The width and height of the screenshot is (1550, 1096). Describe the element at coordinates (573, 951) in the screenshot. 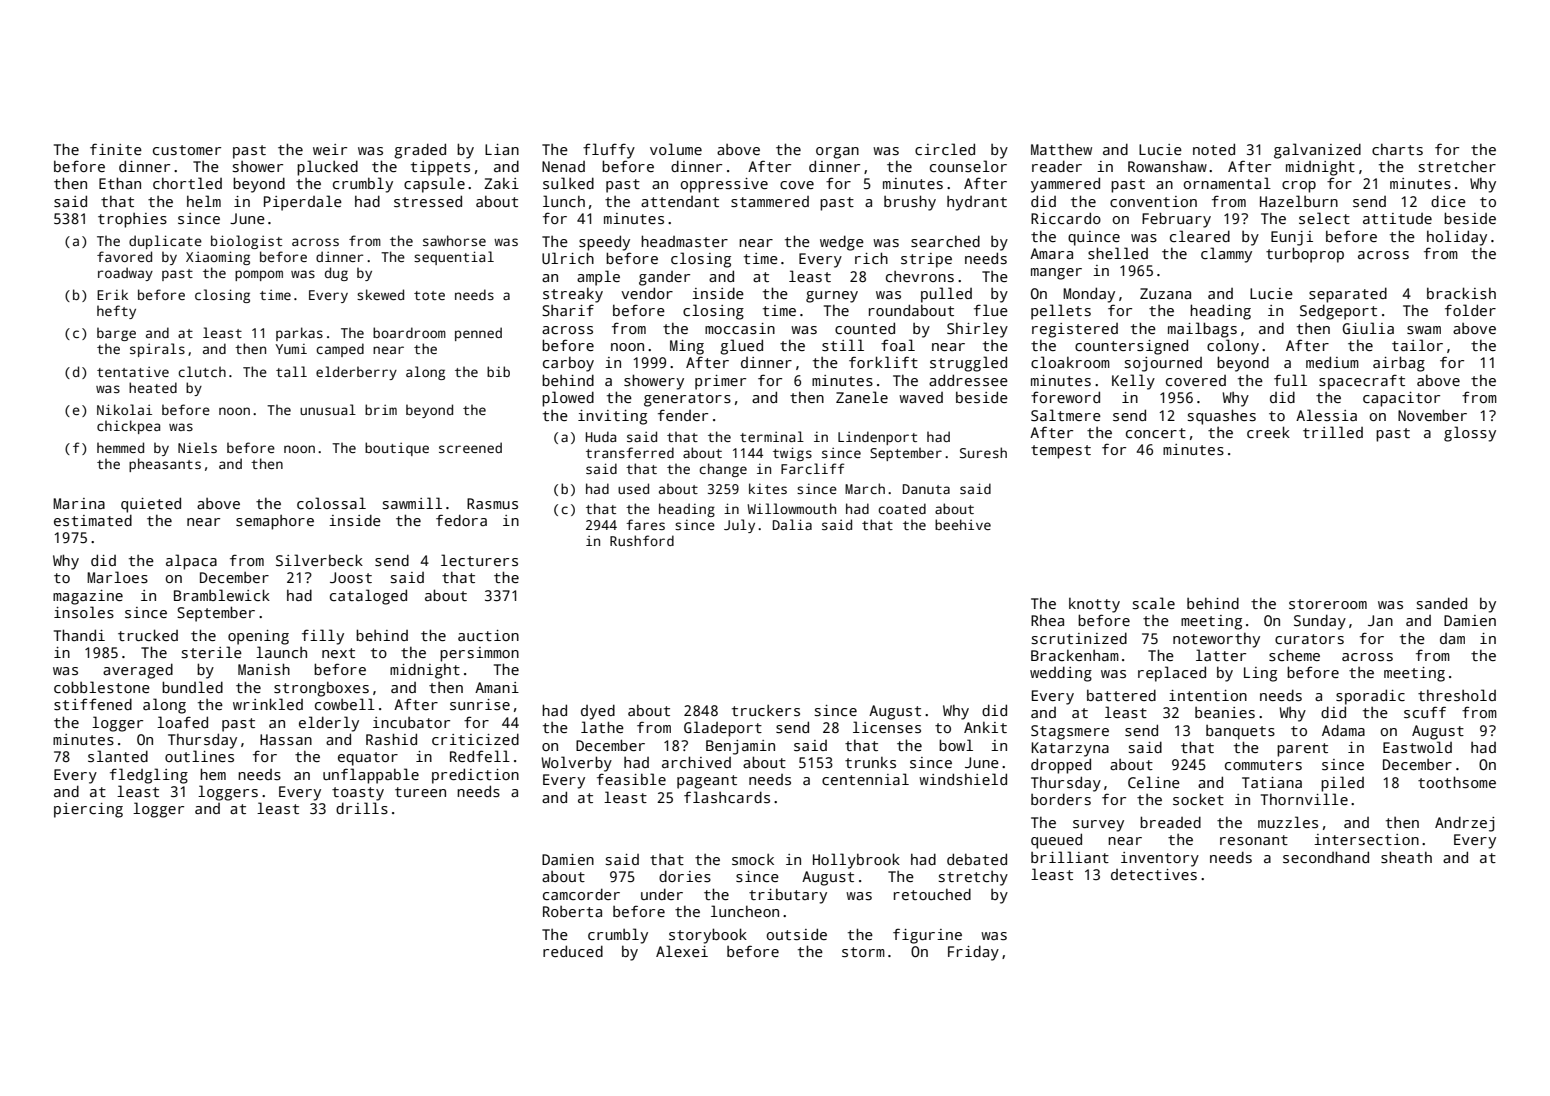

I see `reduced` at that location.
